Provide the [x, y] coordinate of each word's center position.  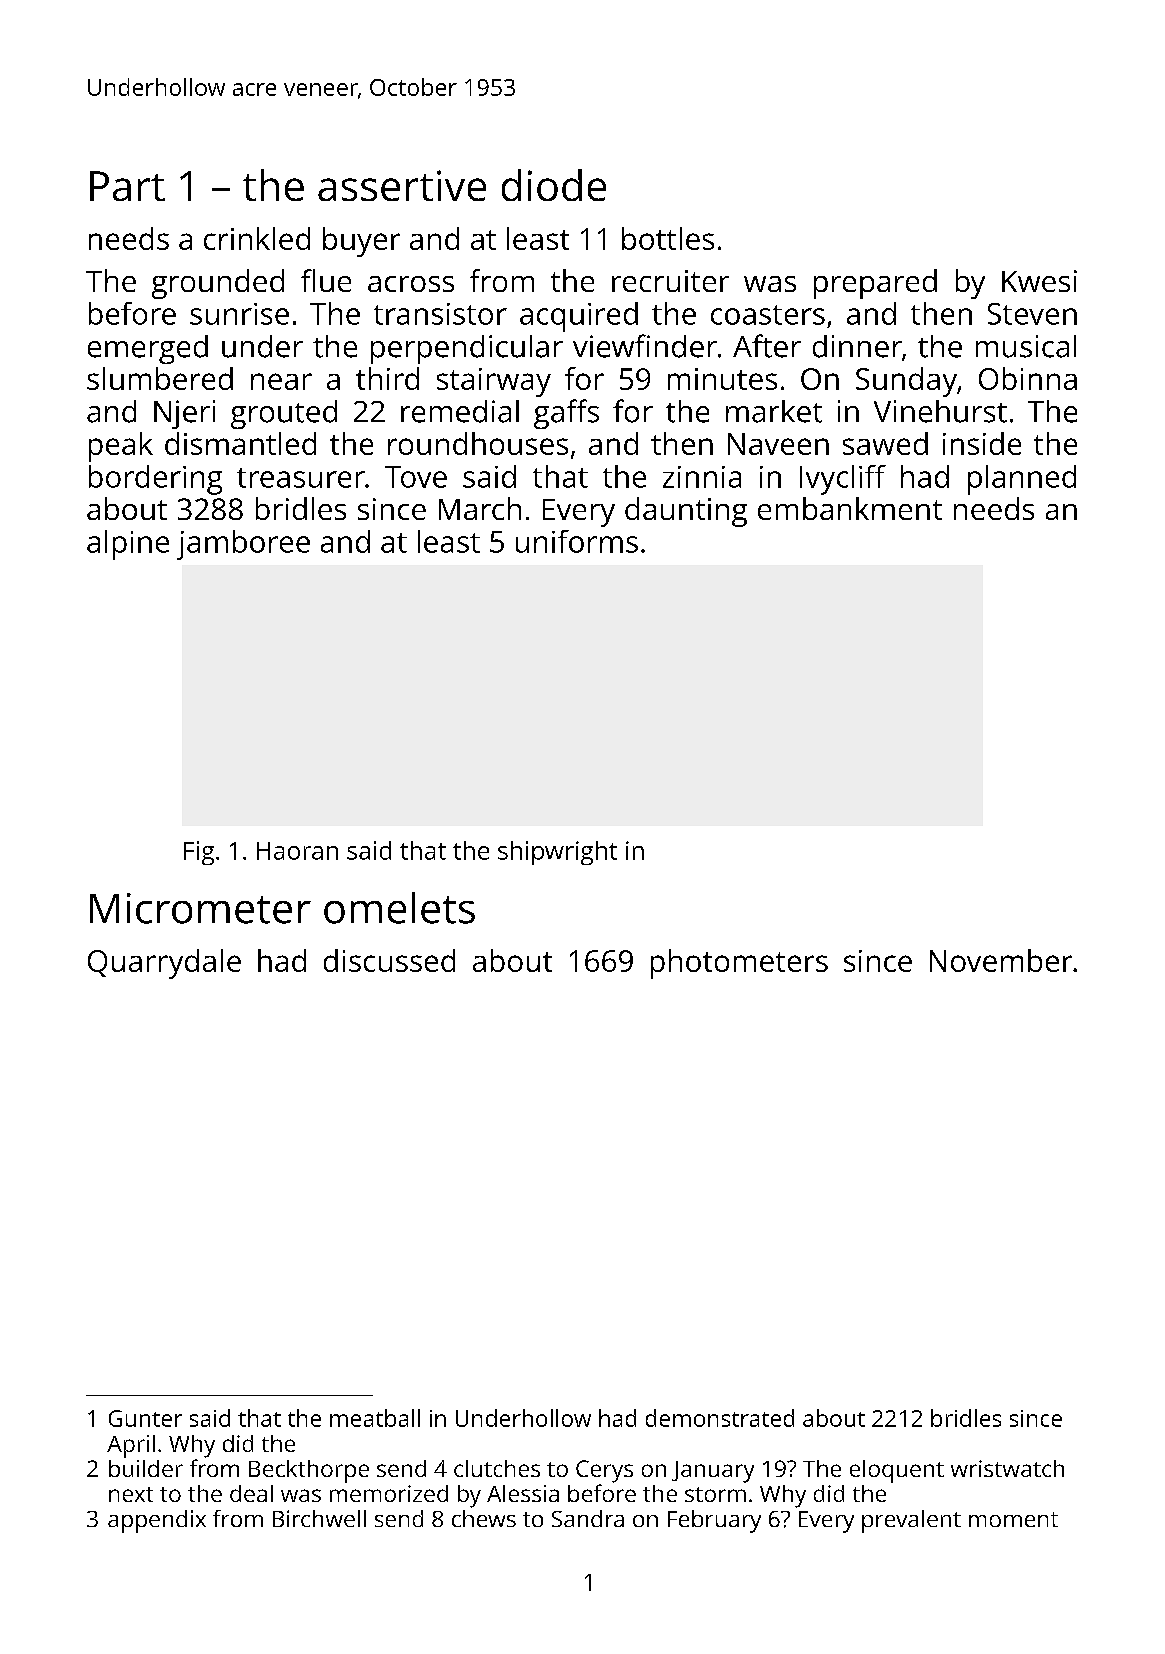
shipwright [557, 853]
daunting [686, 512]
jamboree [243, 545]
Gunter [145, 1418]
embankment [850, 508]
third [387, 378]
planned [1022, 480]
